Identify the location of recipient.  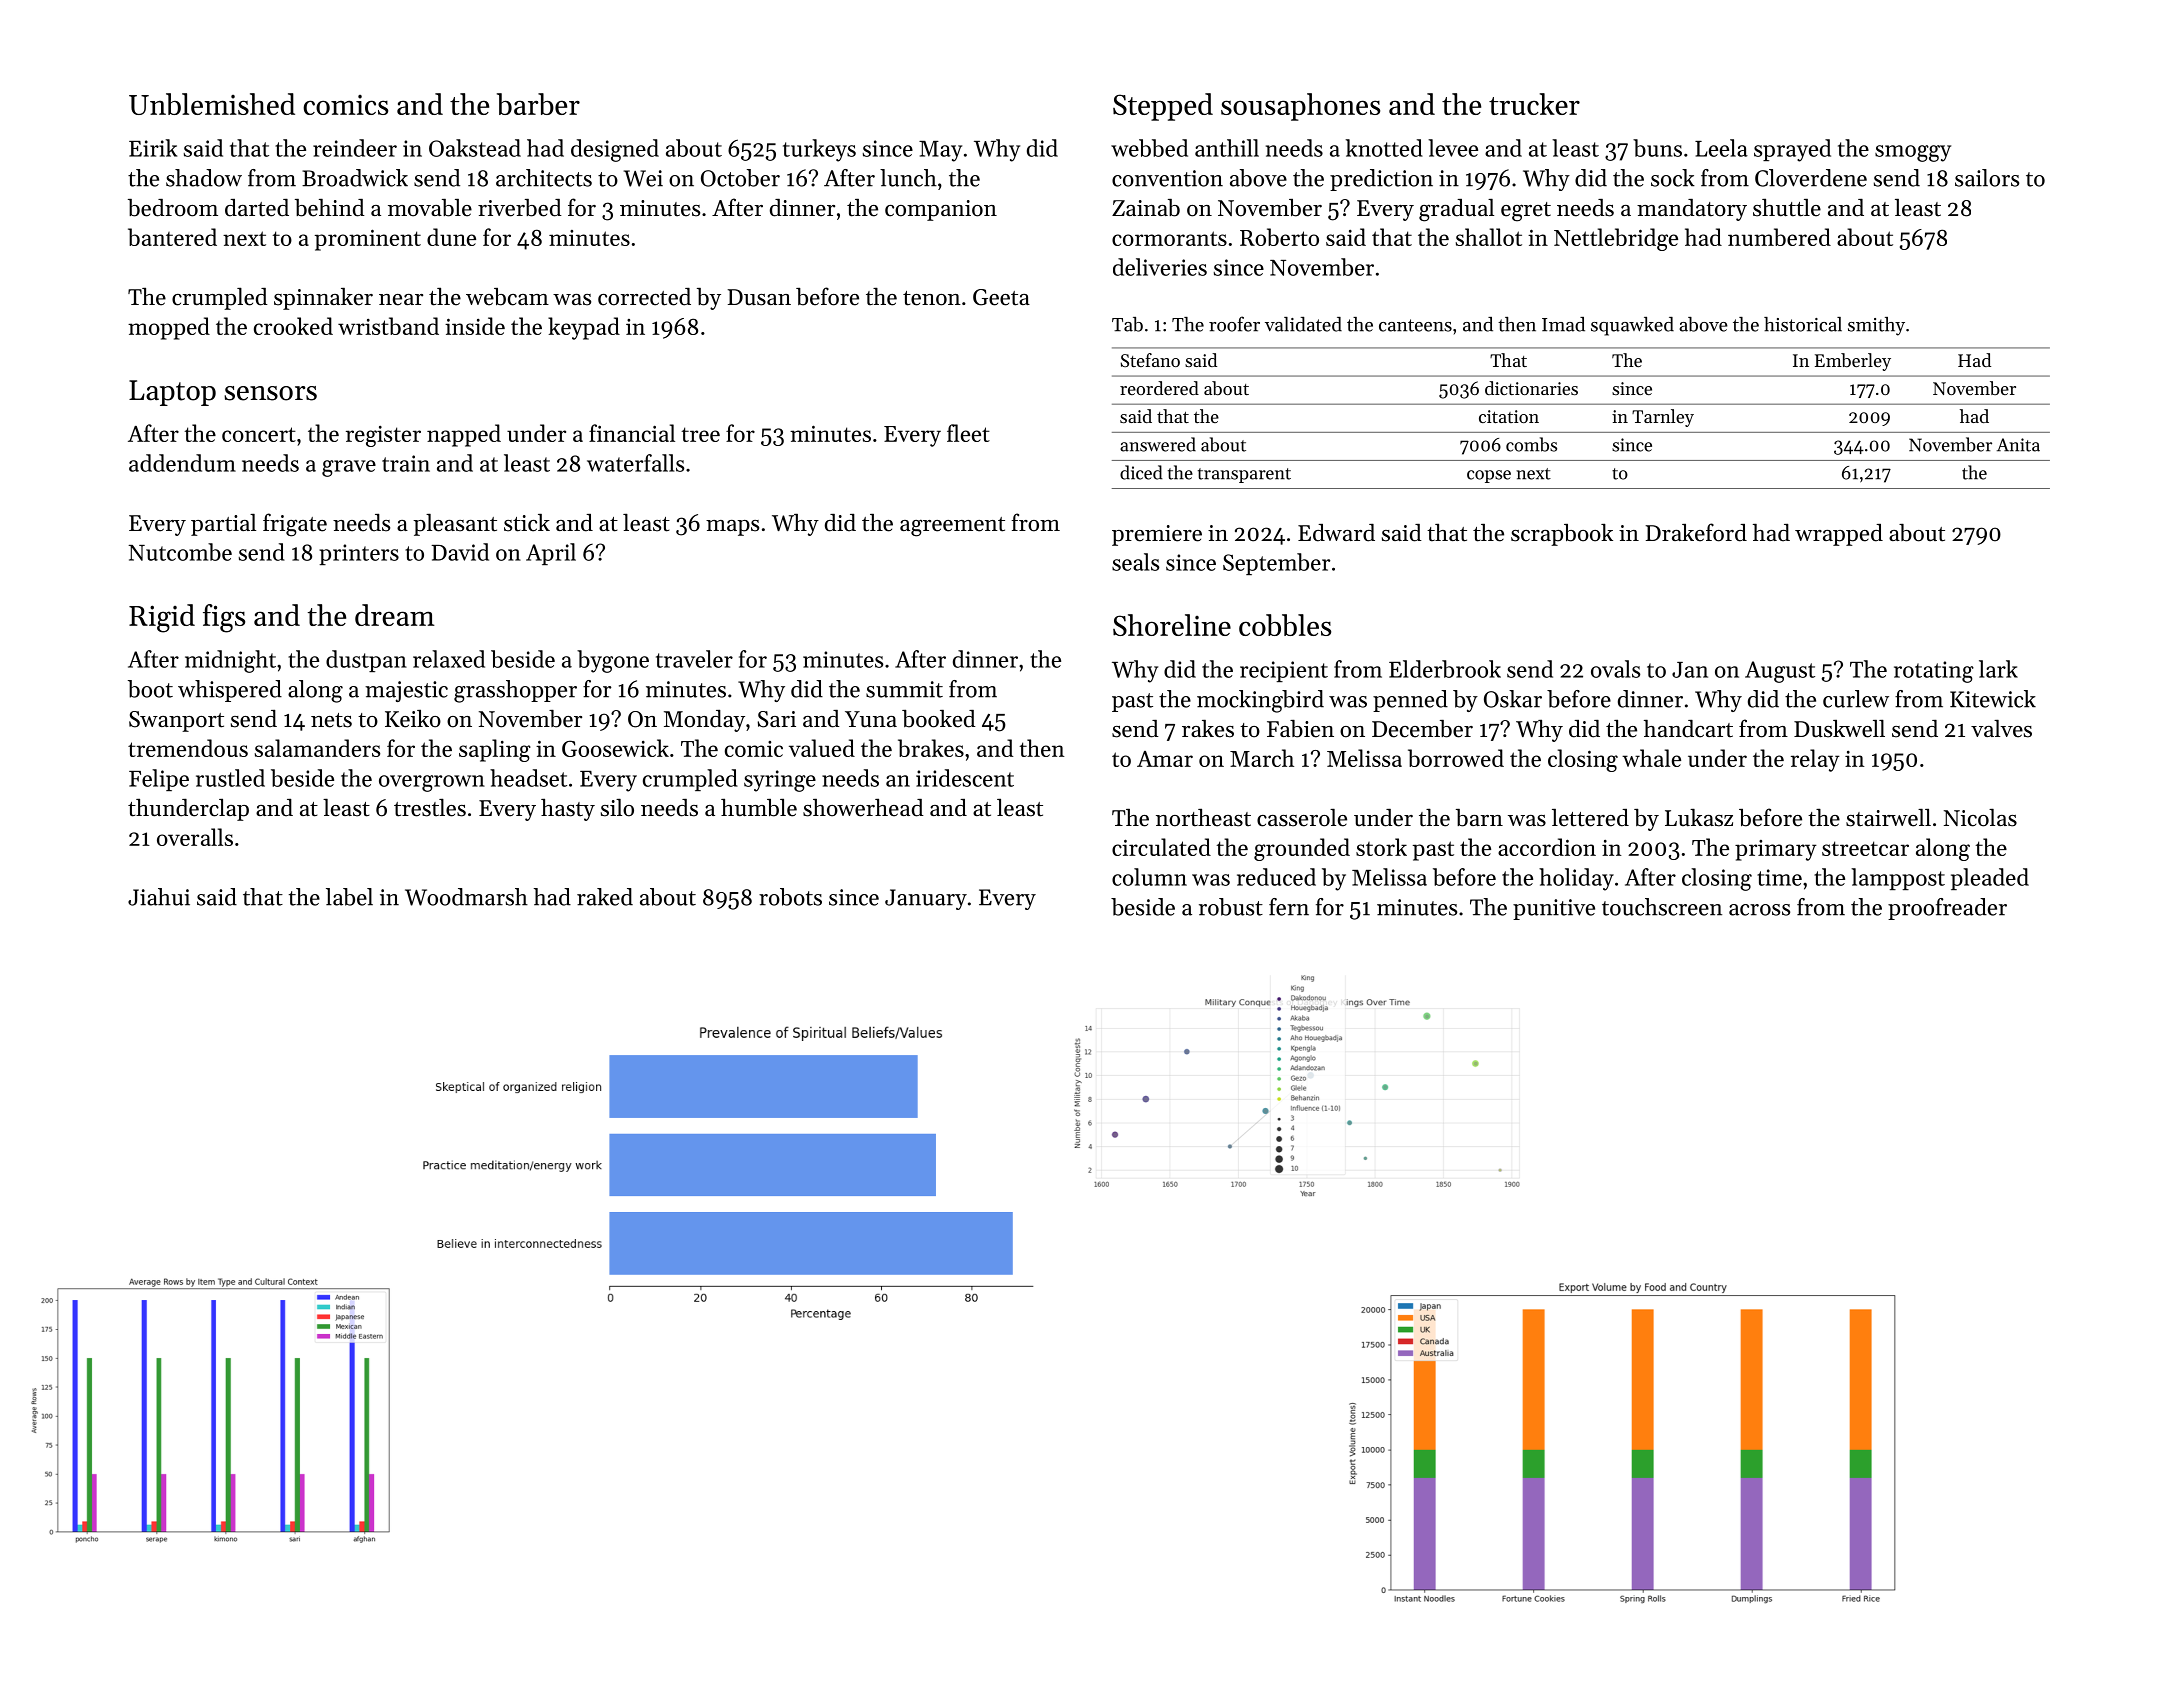
(1284, 671).
